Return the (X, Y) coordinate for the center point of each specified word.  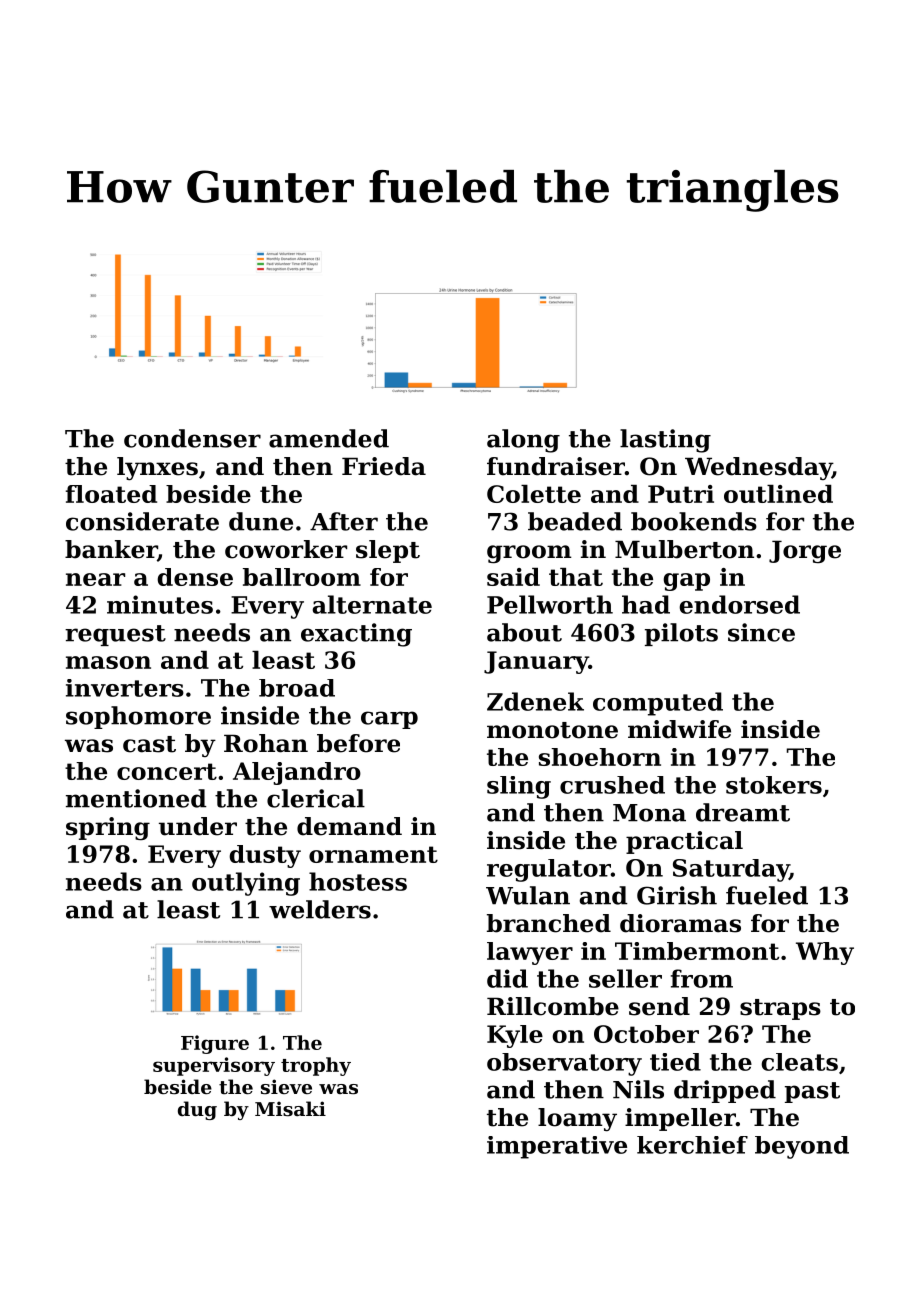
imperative (557, 1147)
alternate (372, 604)
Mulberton (684, 549)
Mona (649, 813)
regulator (549, 870)
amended (329, 438)
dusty (265, 856)
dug (197, 1110)
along (523, 441)
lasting (665, 441)
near (95, 579)
